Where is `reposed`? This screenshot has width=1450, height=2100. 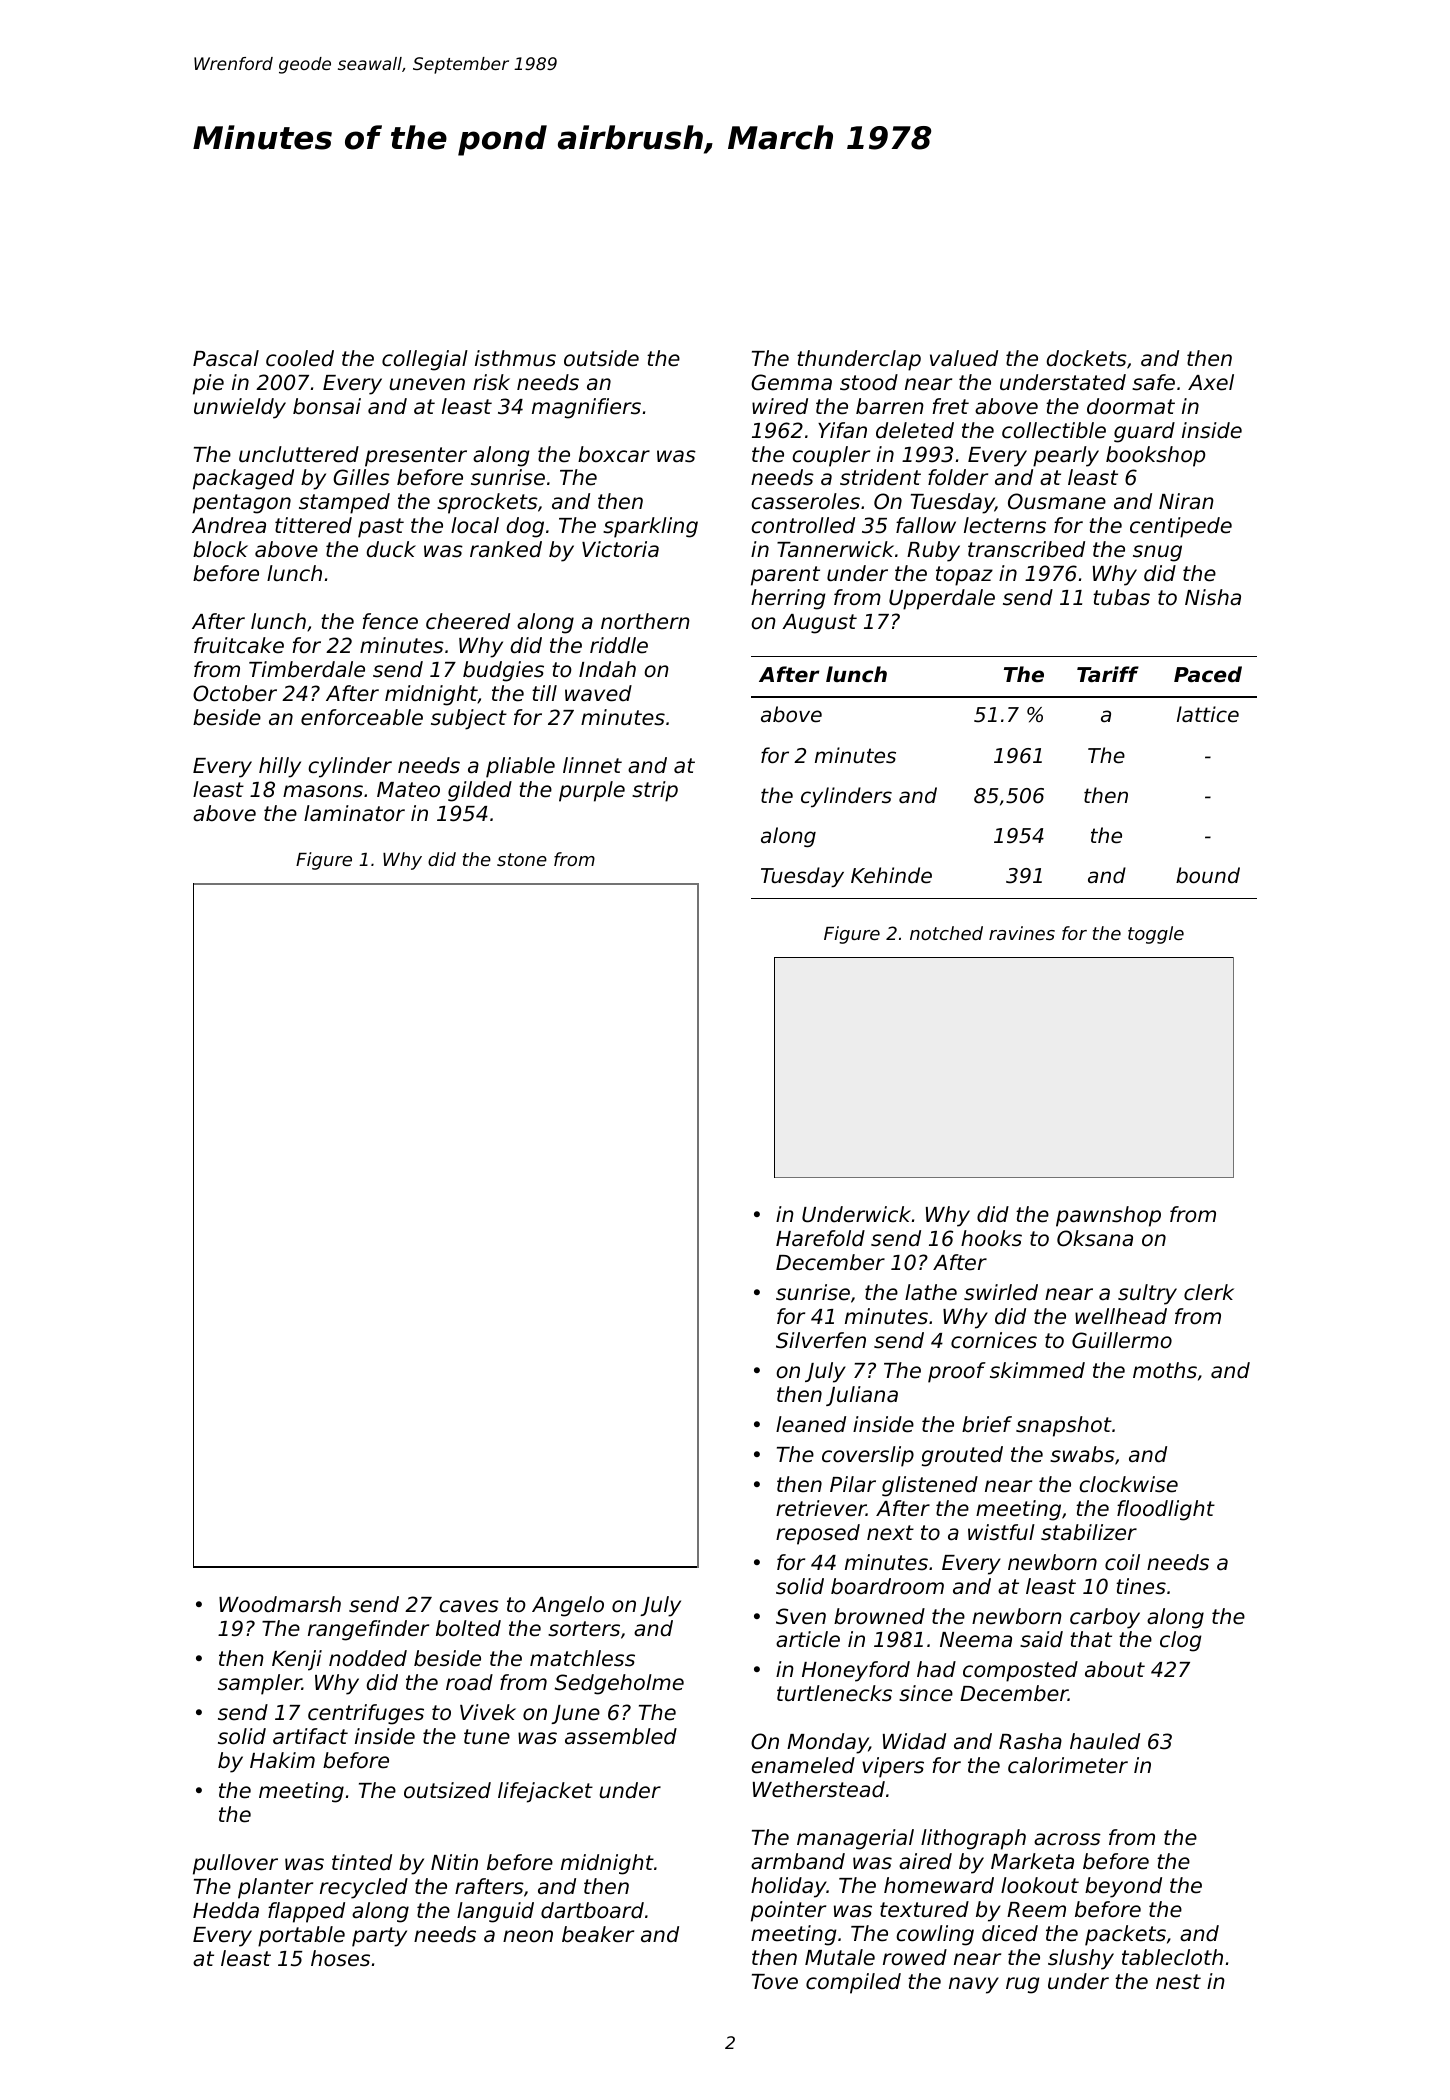 reposed is located at coordinates (818, 1534).
